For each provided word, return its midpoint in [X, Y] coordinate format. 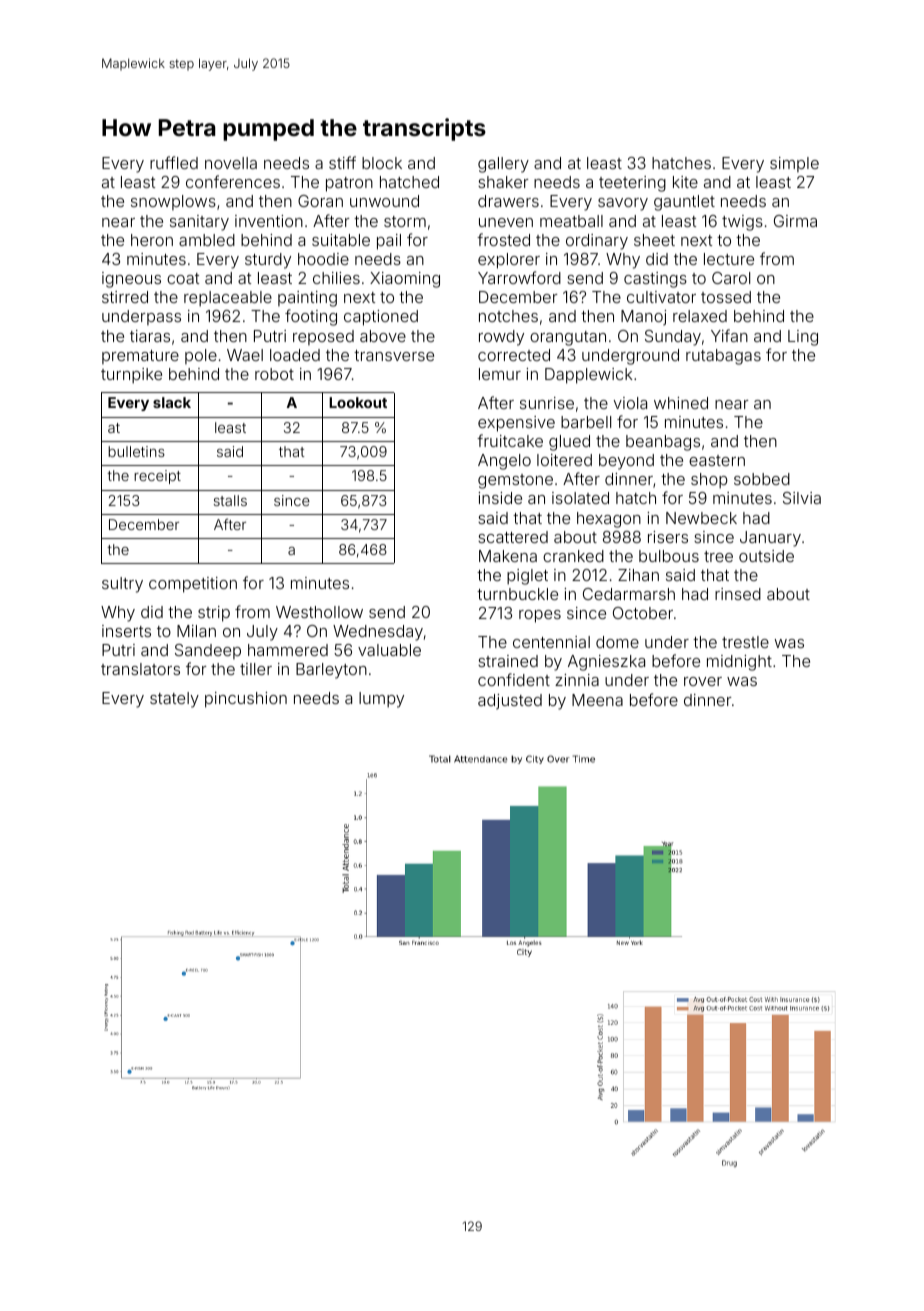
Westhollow [319, 612]
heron [152, 240]
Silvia [802, 498]
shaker [503, 182]
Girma [795, 221]
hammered [288, 650]
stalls [230, 500]
